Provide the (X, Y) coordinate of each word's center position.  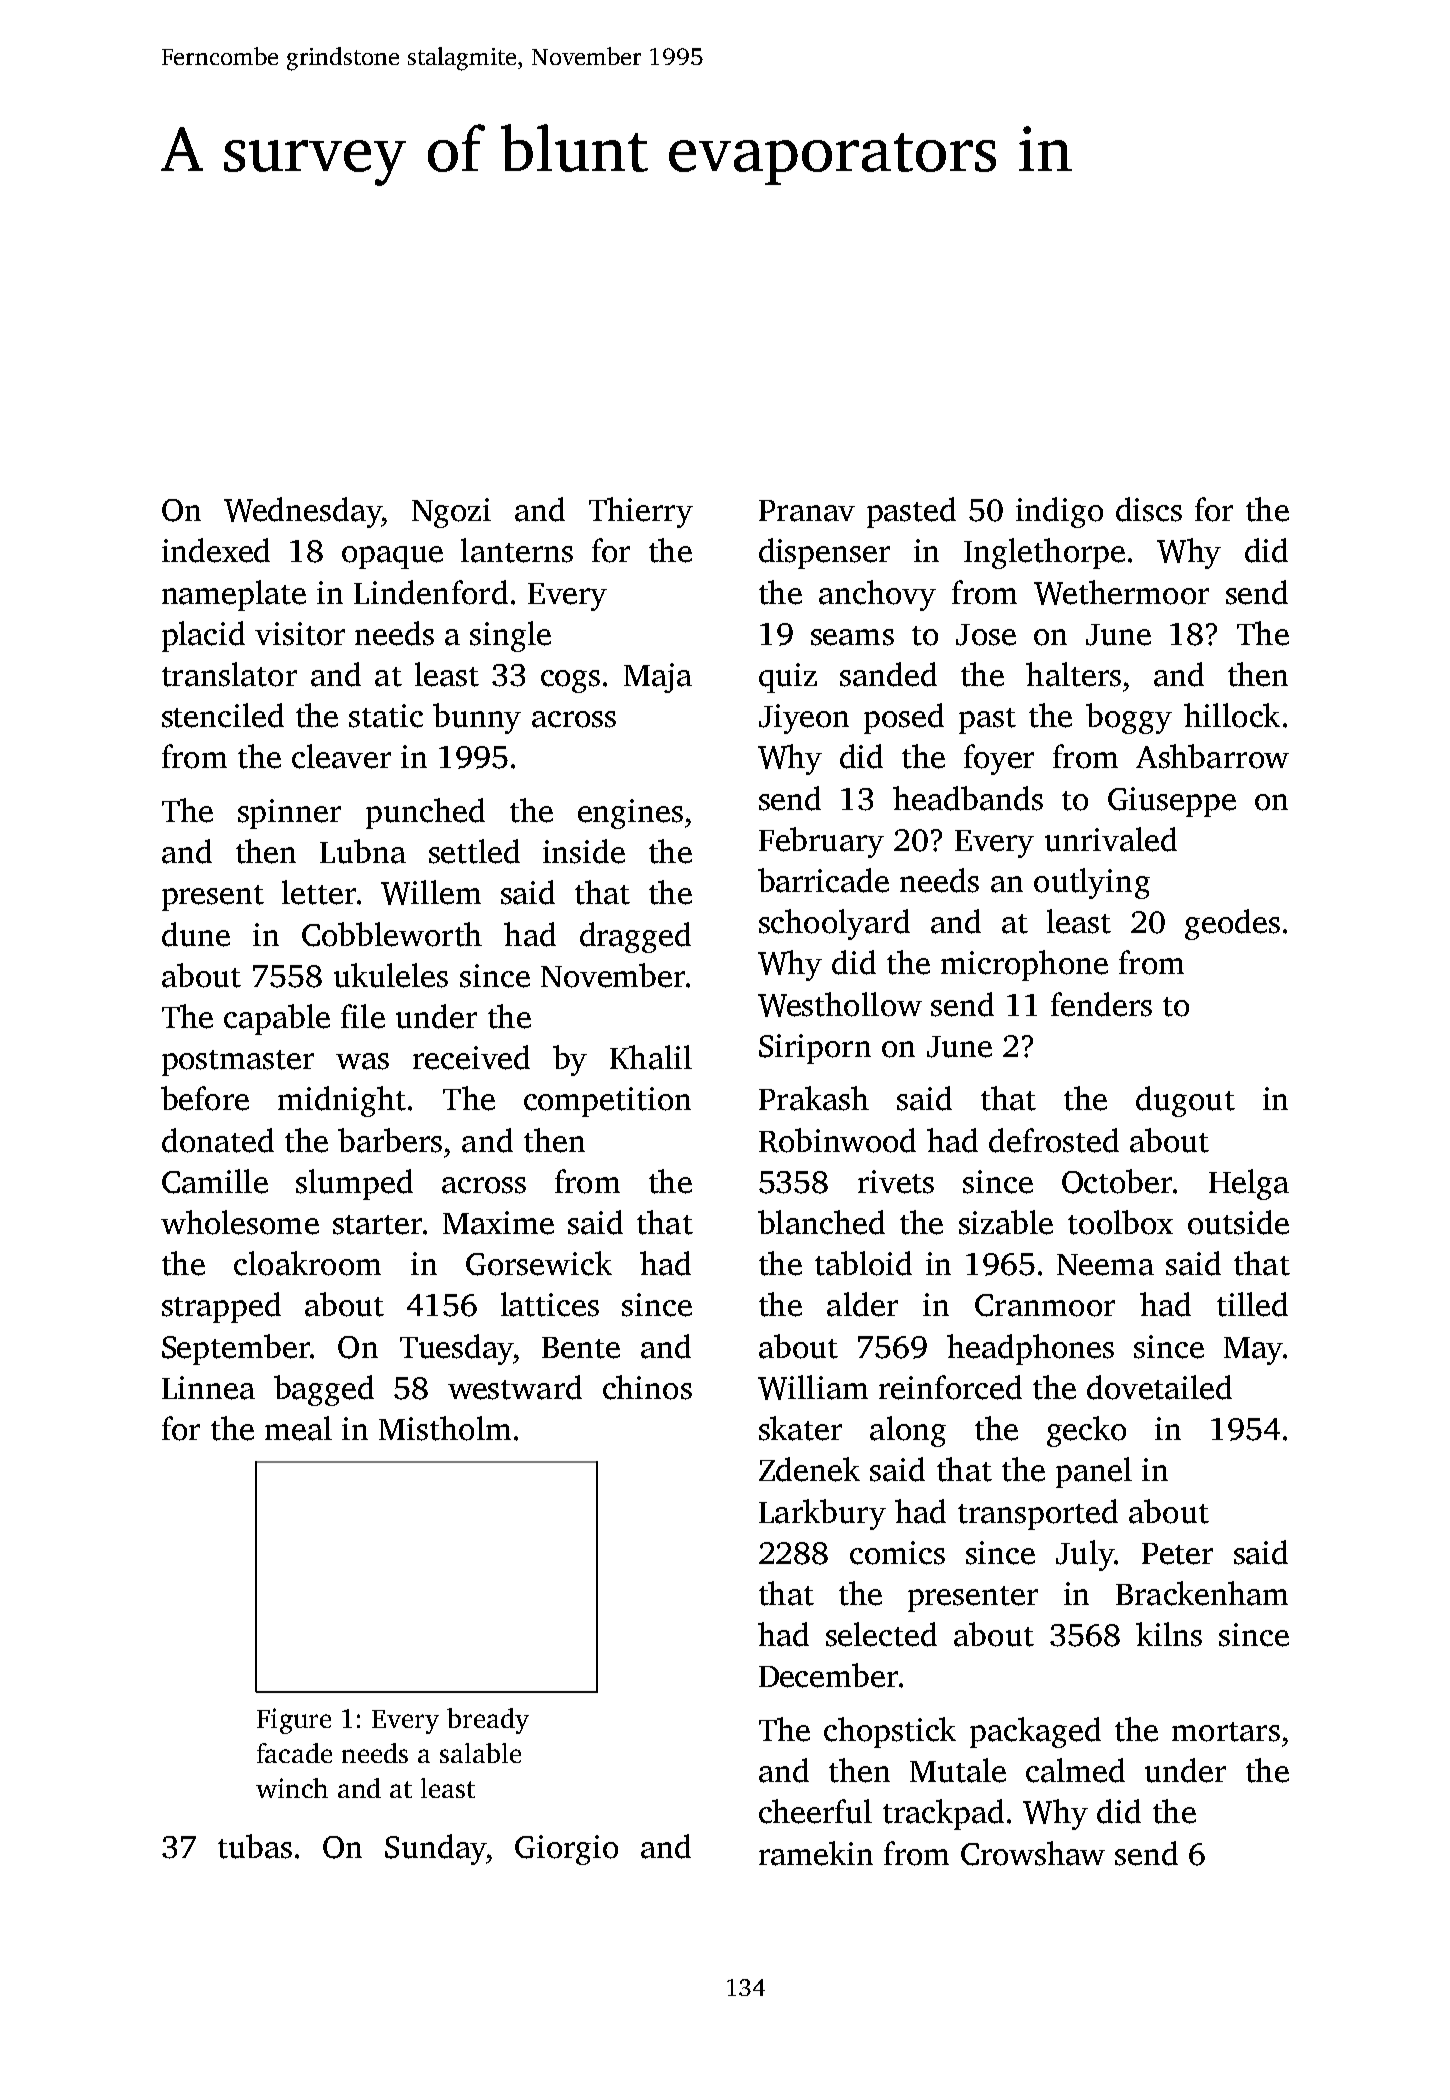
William (813, 1387)
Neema (1105, 1265)
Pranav (807, 511)
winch (292, 1788)
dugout (1185, 1101)
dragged (635, 937)
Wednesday (303, 512)
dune (196, 934)
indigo (1059, 512)
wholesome (240, 1222)
